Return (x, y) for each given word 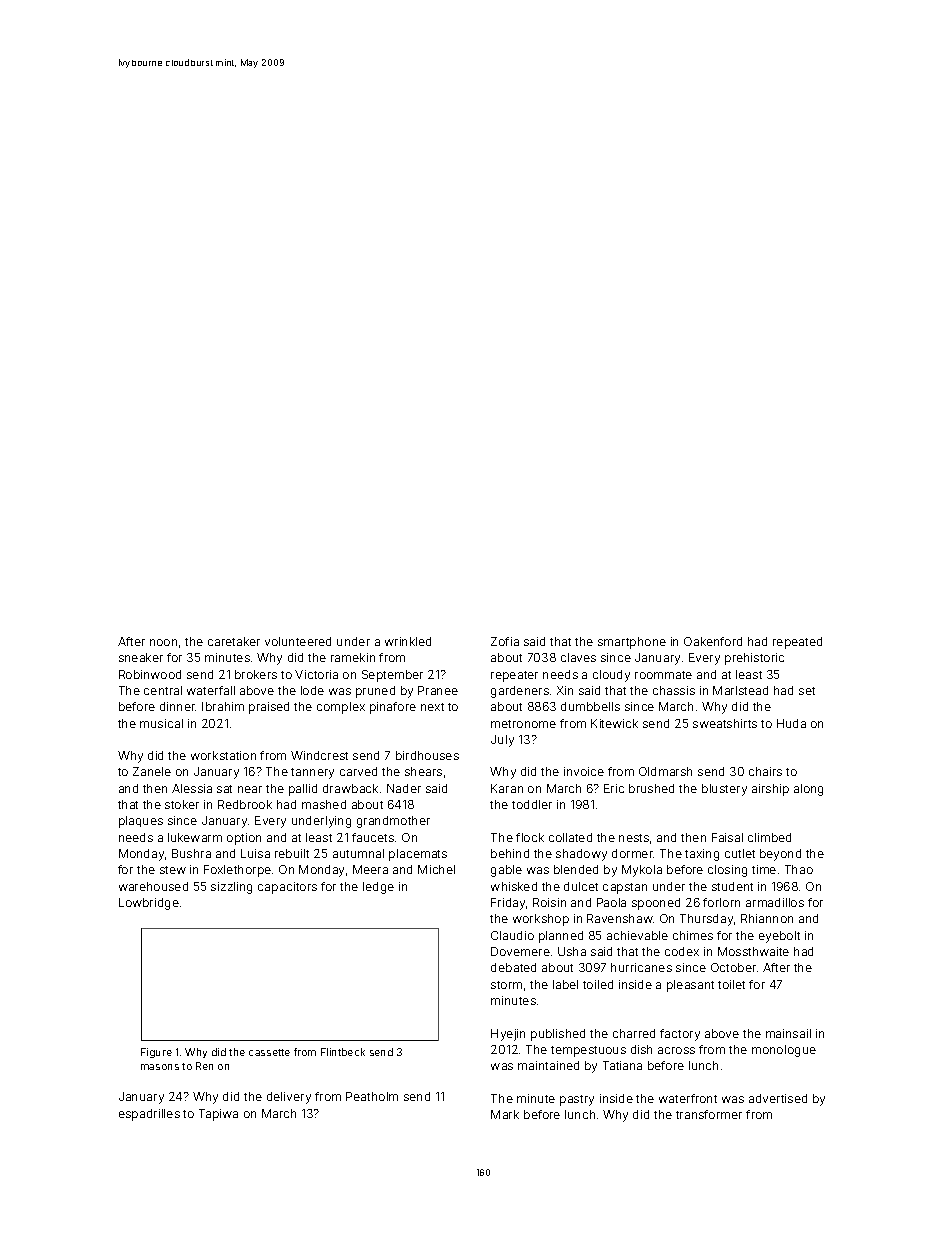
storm (506, 985)
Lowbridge (149, 904)
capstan (625, 888)
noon (163, 642)
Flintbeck (343, 1052)
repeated (797, 643)
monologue (784, 1051)
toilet (731, 984)
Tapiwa (218, 1115)
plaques (141, 822)
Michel (436, 869)
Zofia (505, 641)
